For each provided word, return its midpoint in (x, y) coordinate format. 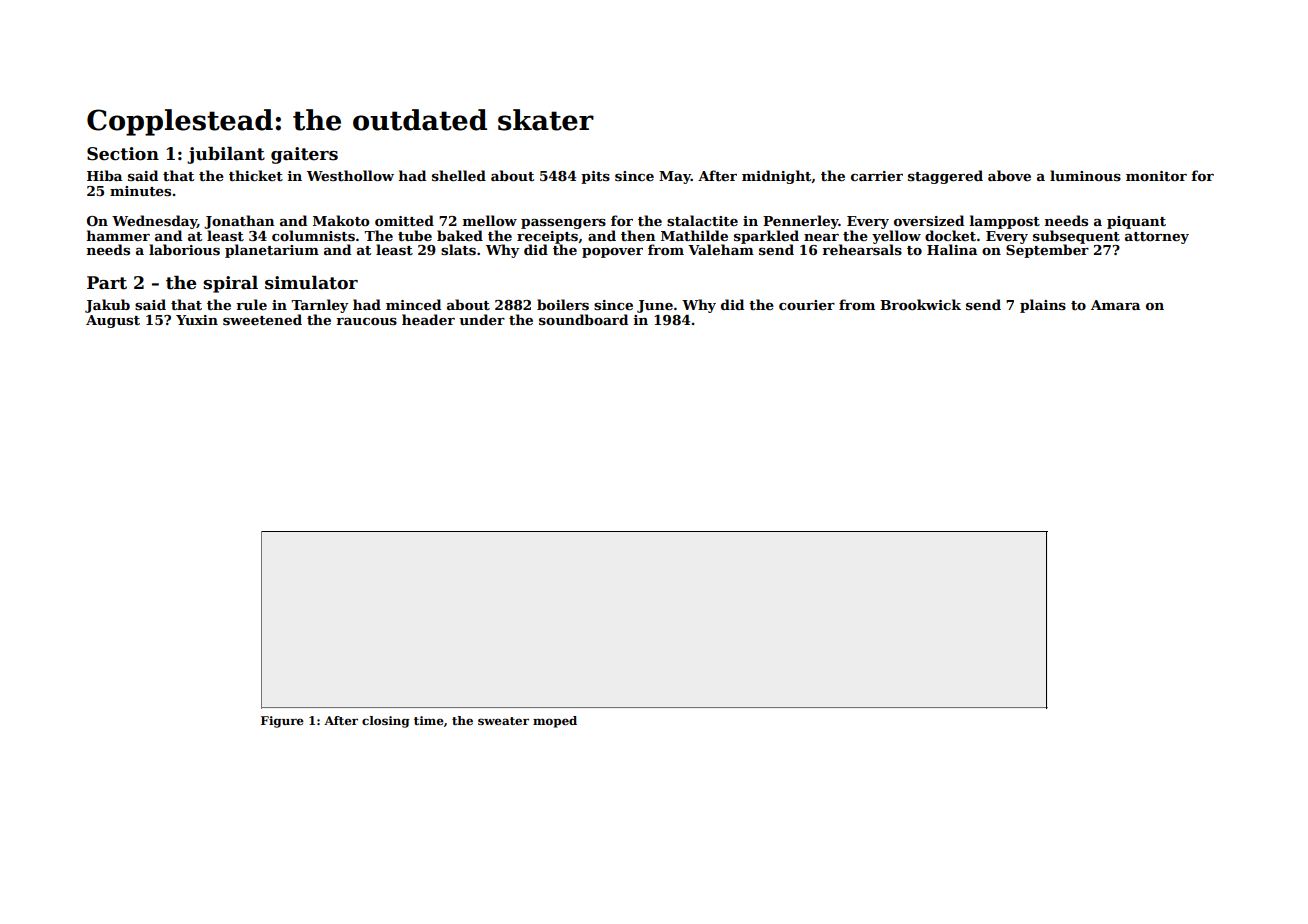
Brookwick (920, 304)
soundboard (583, 319)
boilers (563, 304)
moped (555, 722)
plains (1043, 306)
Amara (1115, 305)
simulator (311, 283)
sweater (503, 721)
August (113, 321)
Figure (282, 722)
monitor (1156, 176)
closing (385, 722)
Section (123, 154)
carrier (877, 176)
